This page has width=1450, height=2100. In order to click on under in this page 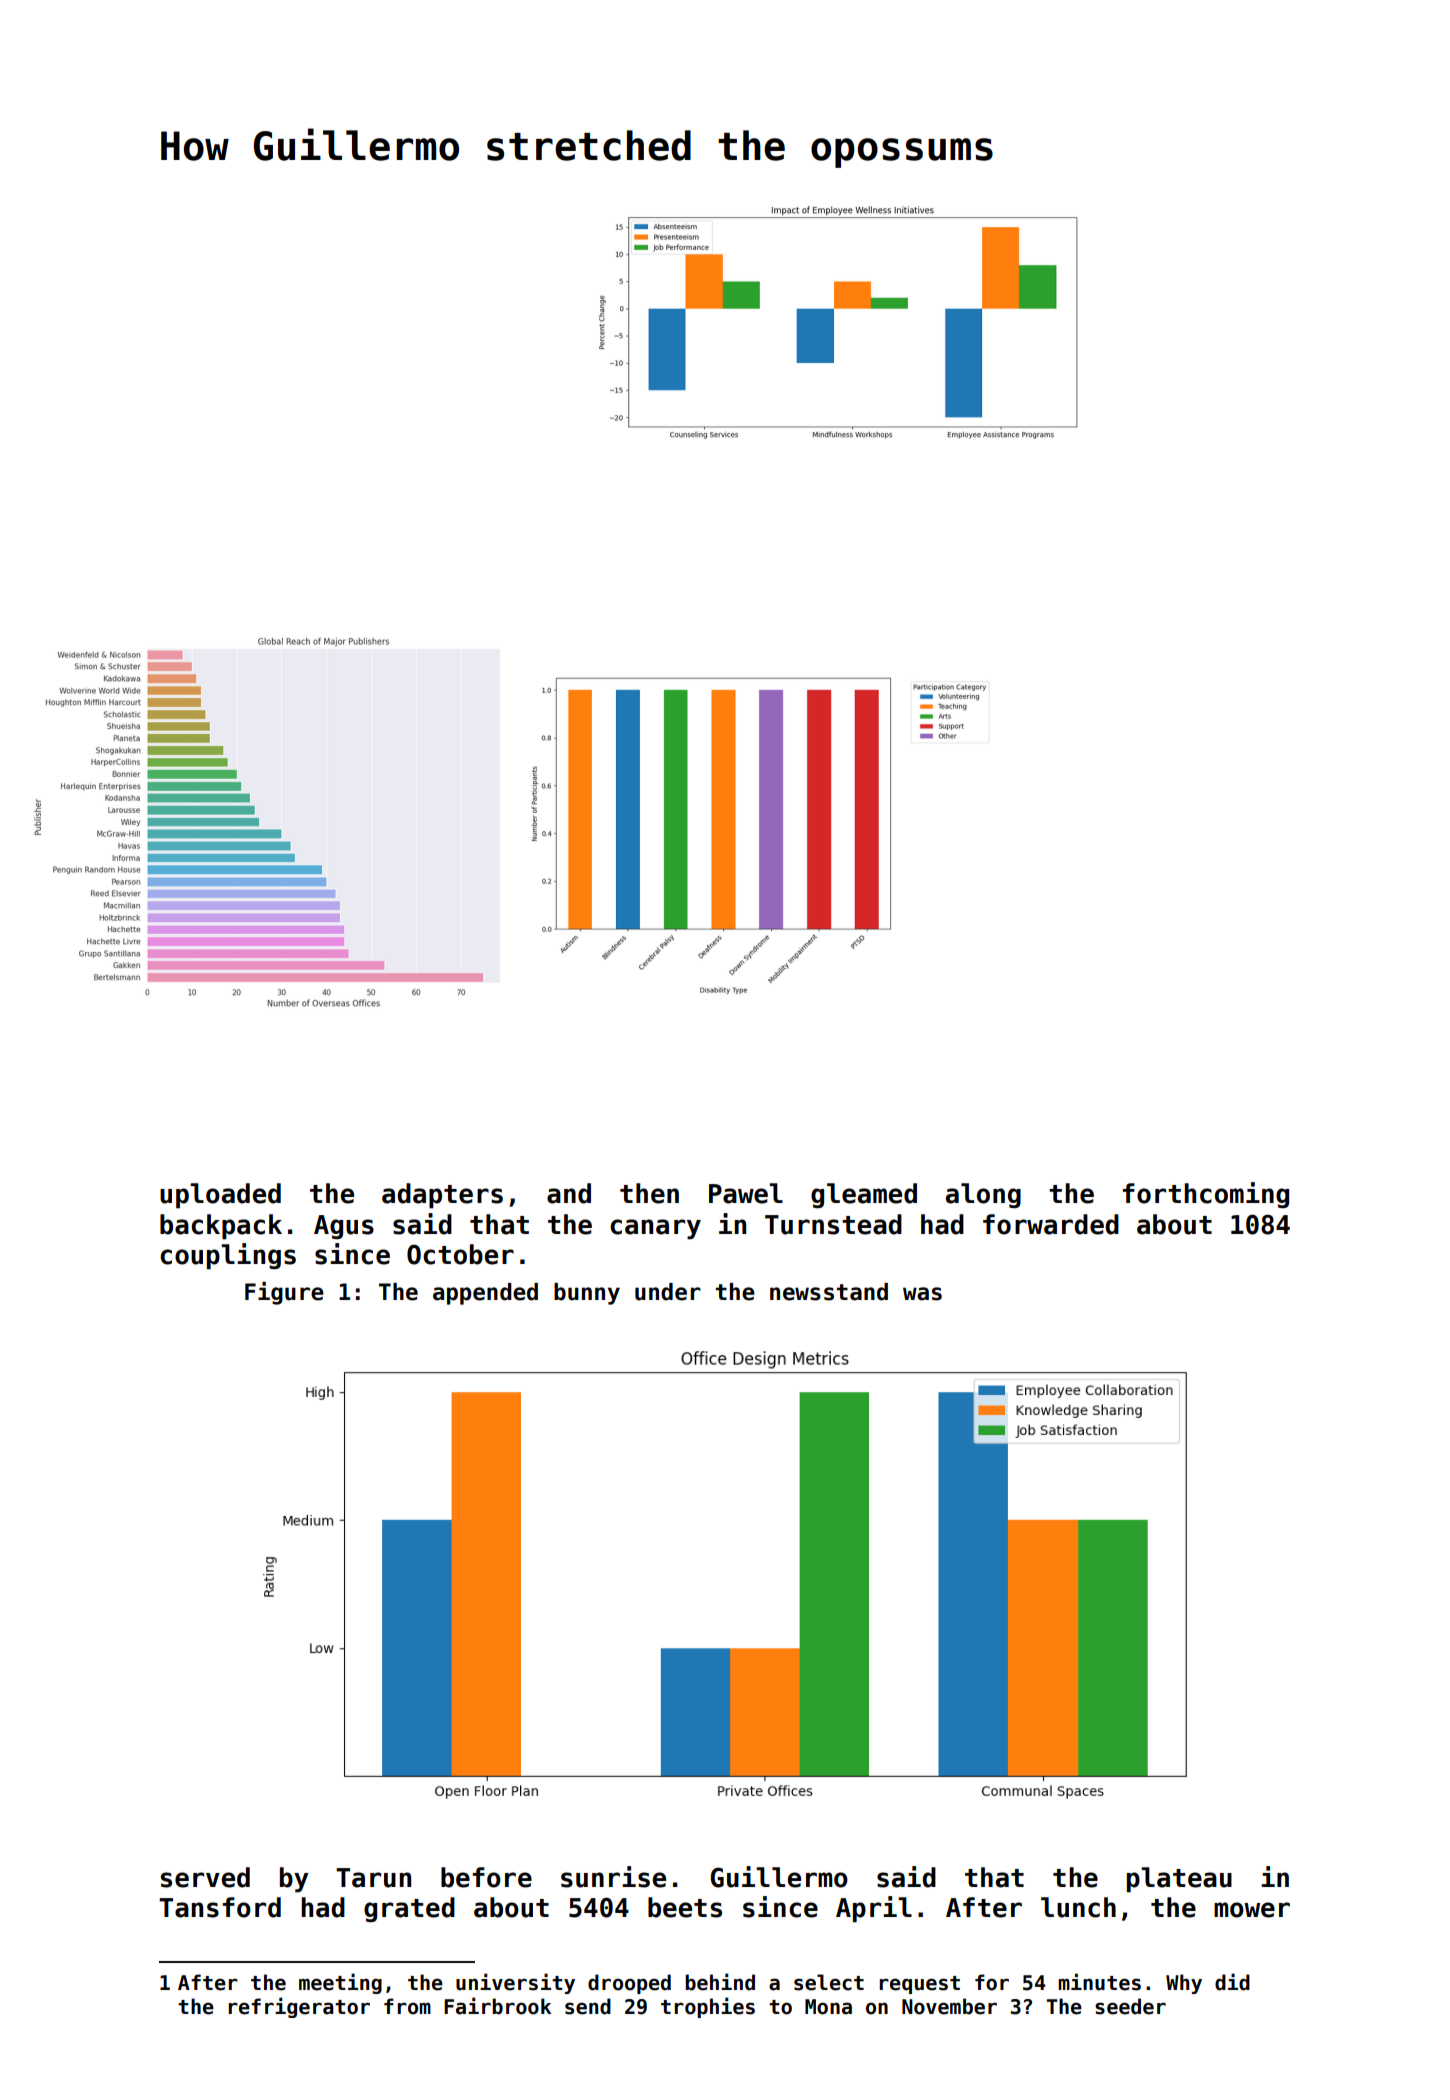, I will do `click(668, 1292)`.
